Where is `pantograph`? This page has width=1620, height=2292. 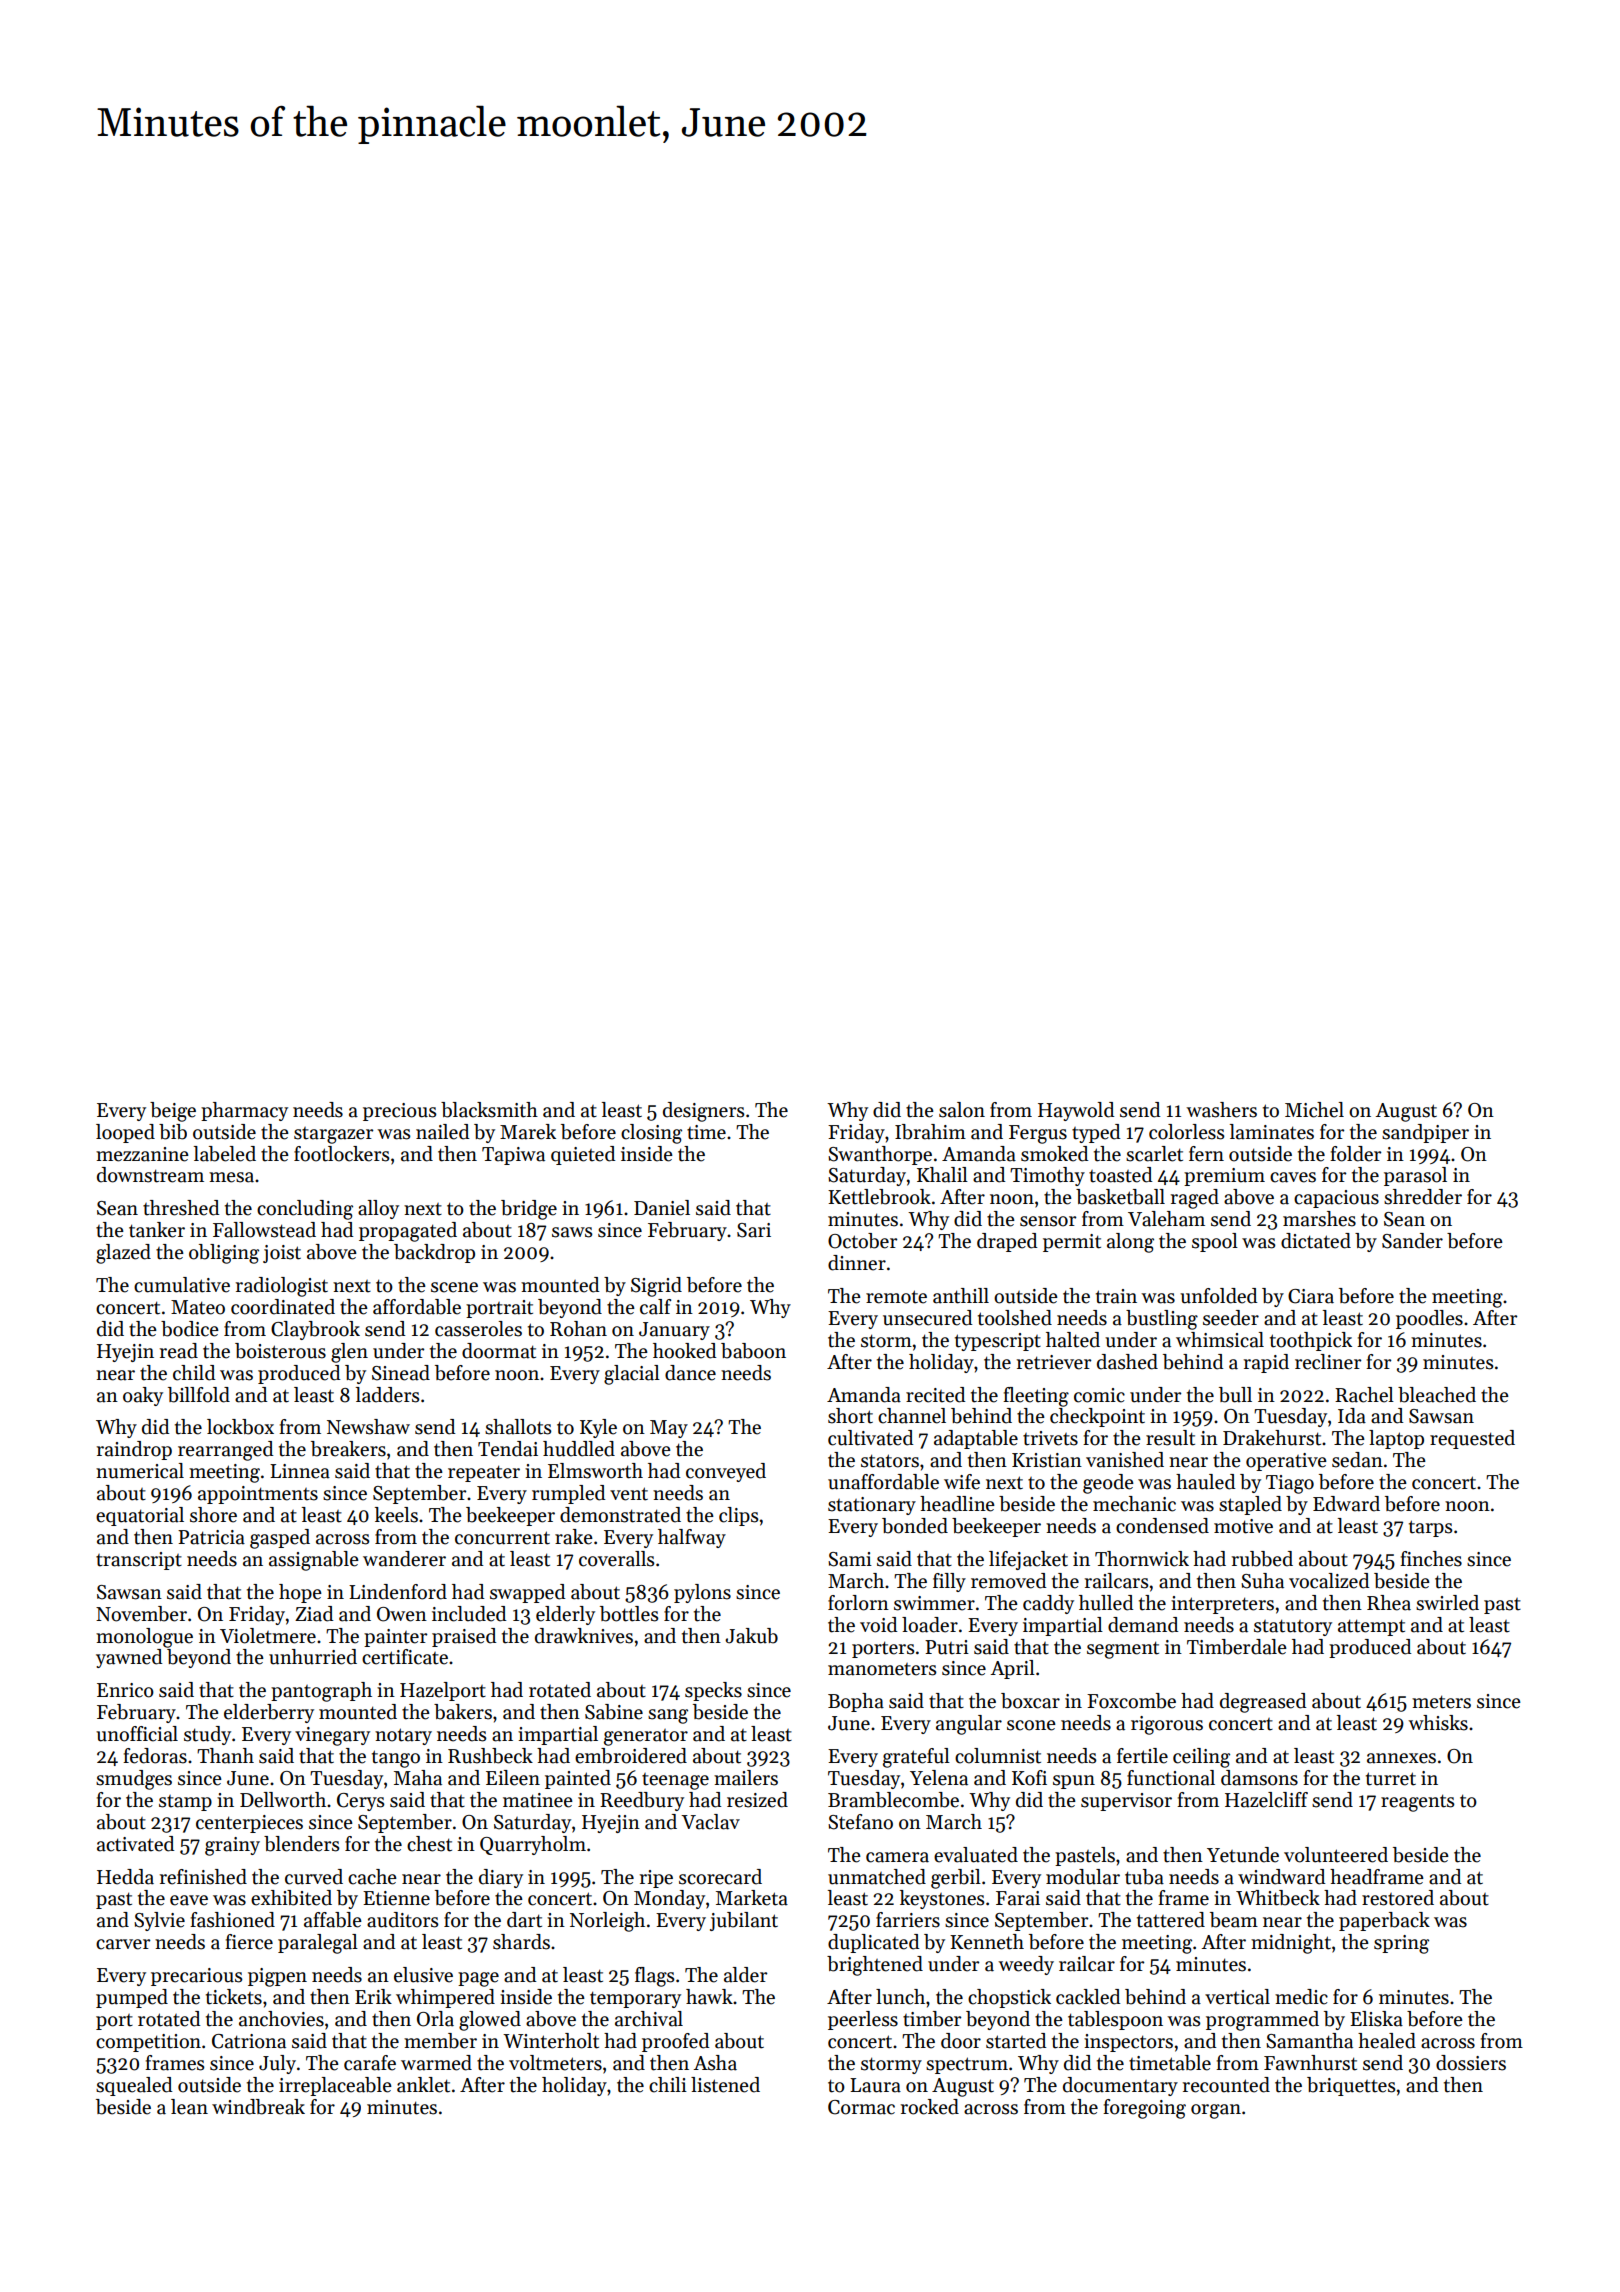
pantograph is located at coordinates (321, 1692).
